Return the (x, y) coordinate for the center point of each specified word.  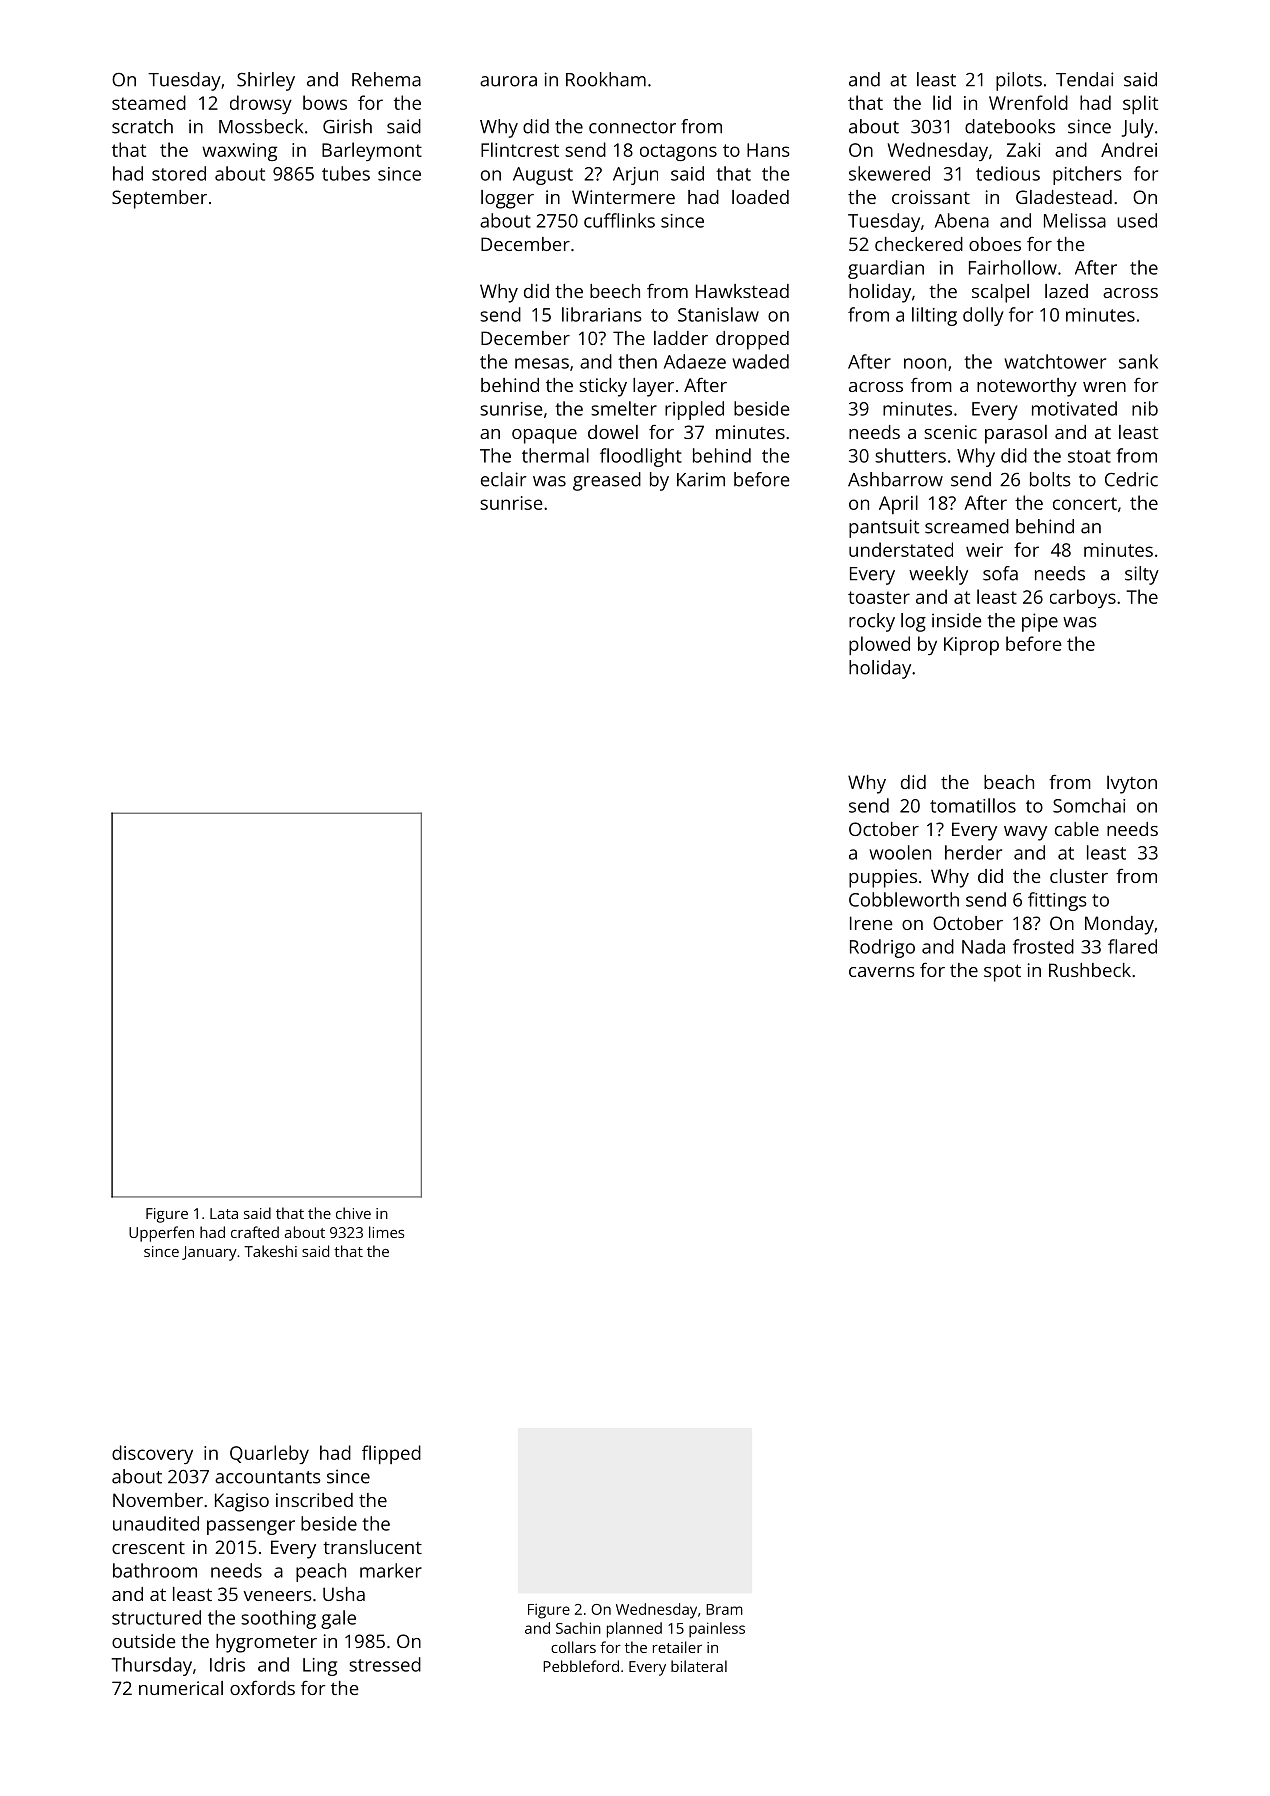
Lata (224, 1213)
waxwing (239, 152)
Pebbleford (581, 1666)
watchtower (1055, 361)
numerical (181, 1688)
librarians (602, 314)
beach (1009, 782)
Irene (871, 923)
